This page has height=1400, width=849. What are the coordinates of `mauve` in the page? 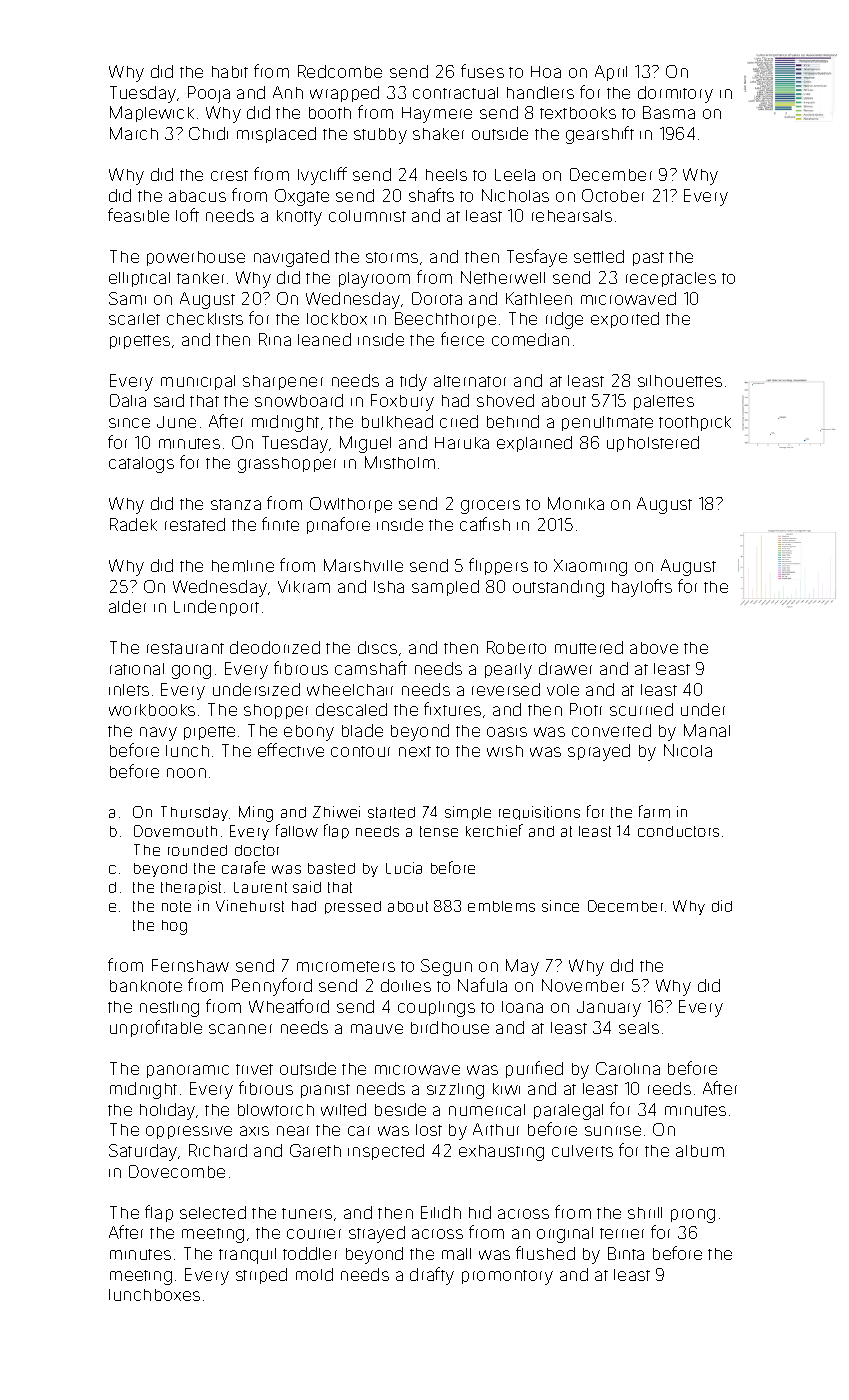 It's located at (377, 1029).
